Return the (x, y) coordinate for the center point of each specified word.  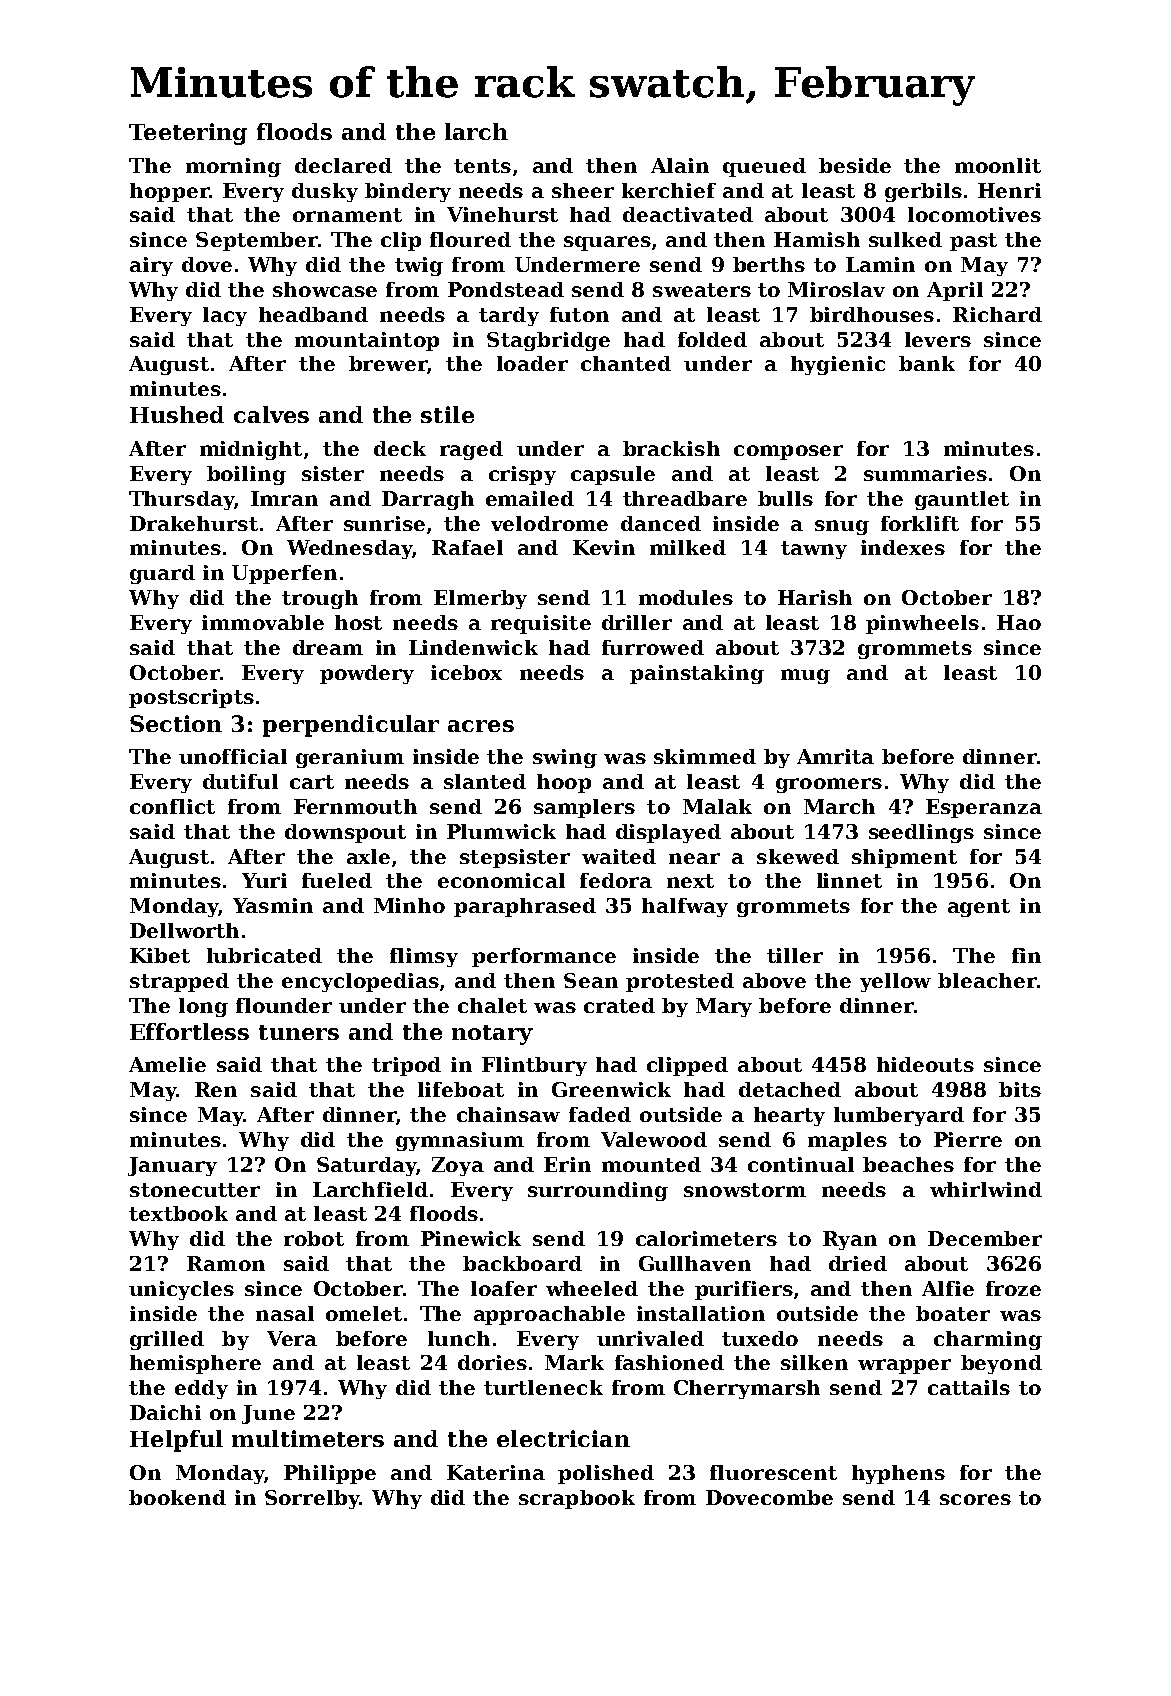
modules (686, 597)
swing (565, 758)
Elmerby (480, 599)
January (172, 1166)
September (257, 241)
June (268, 1414)
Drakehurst (194, 523)
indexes (903, 547)
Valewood (654, 1139)
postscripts (191, 698)
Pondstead (506, 289)
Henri (1009, 190)
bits (1020, 1089)
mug (805, 676)
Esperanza (984, 808)
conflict (172, 806)
